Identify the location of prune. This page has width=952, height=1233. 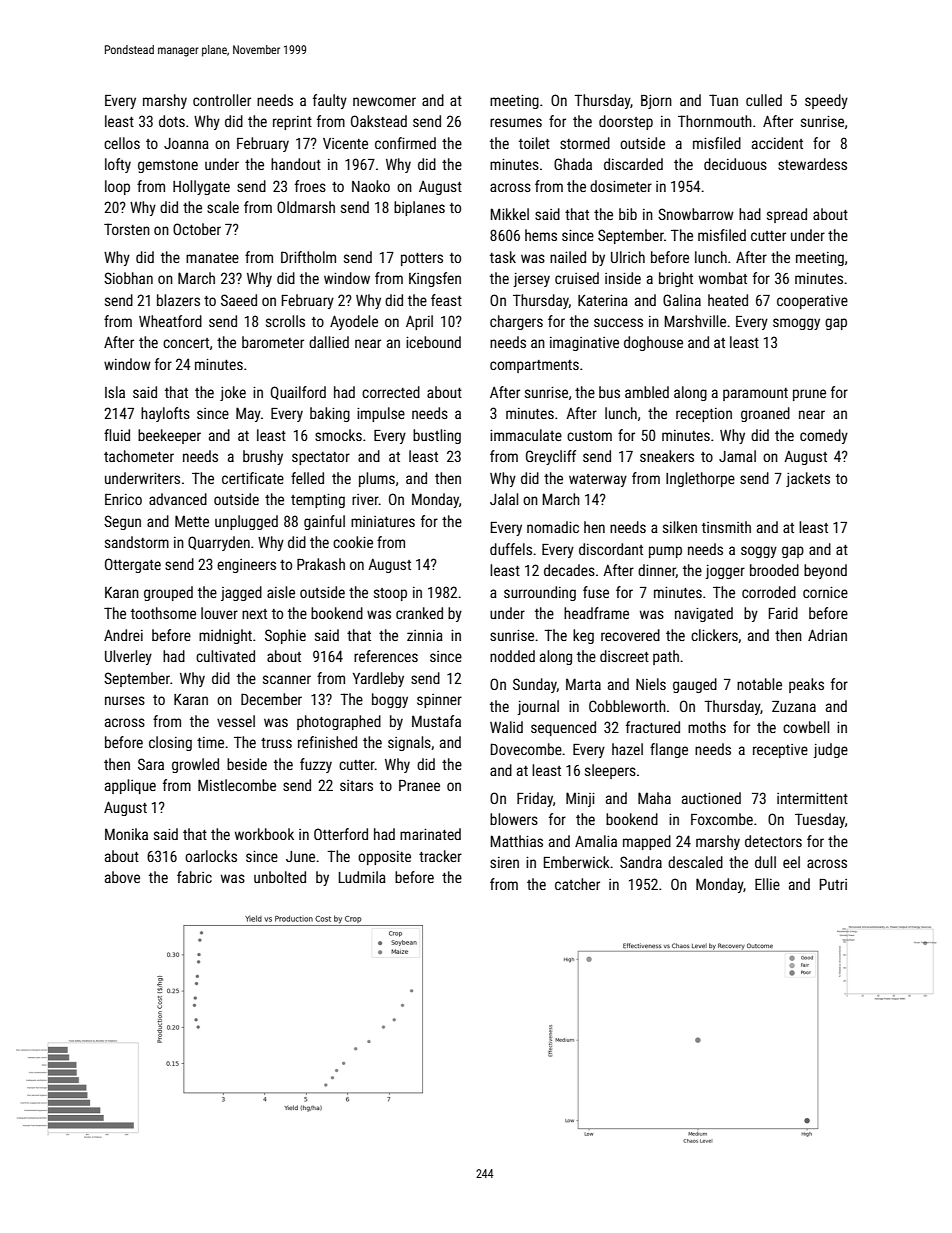
(809, 395).
